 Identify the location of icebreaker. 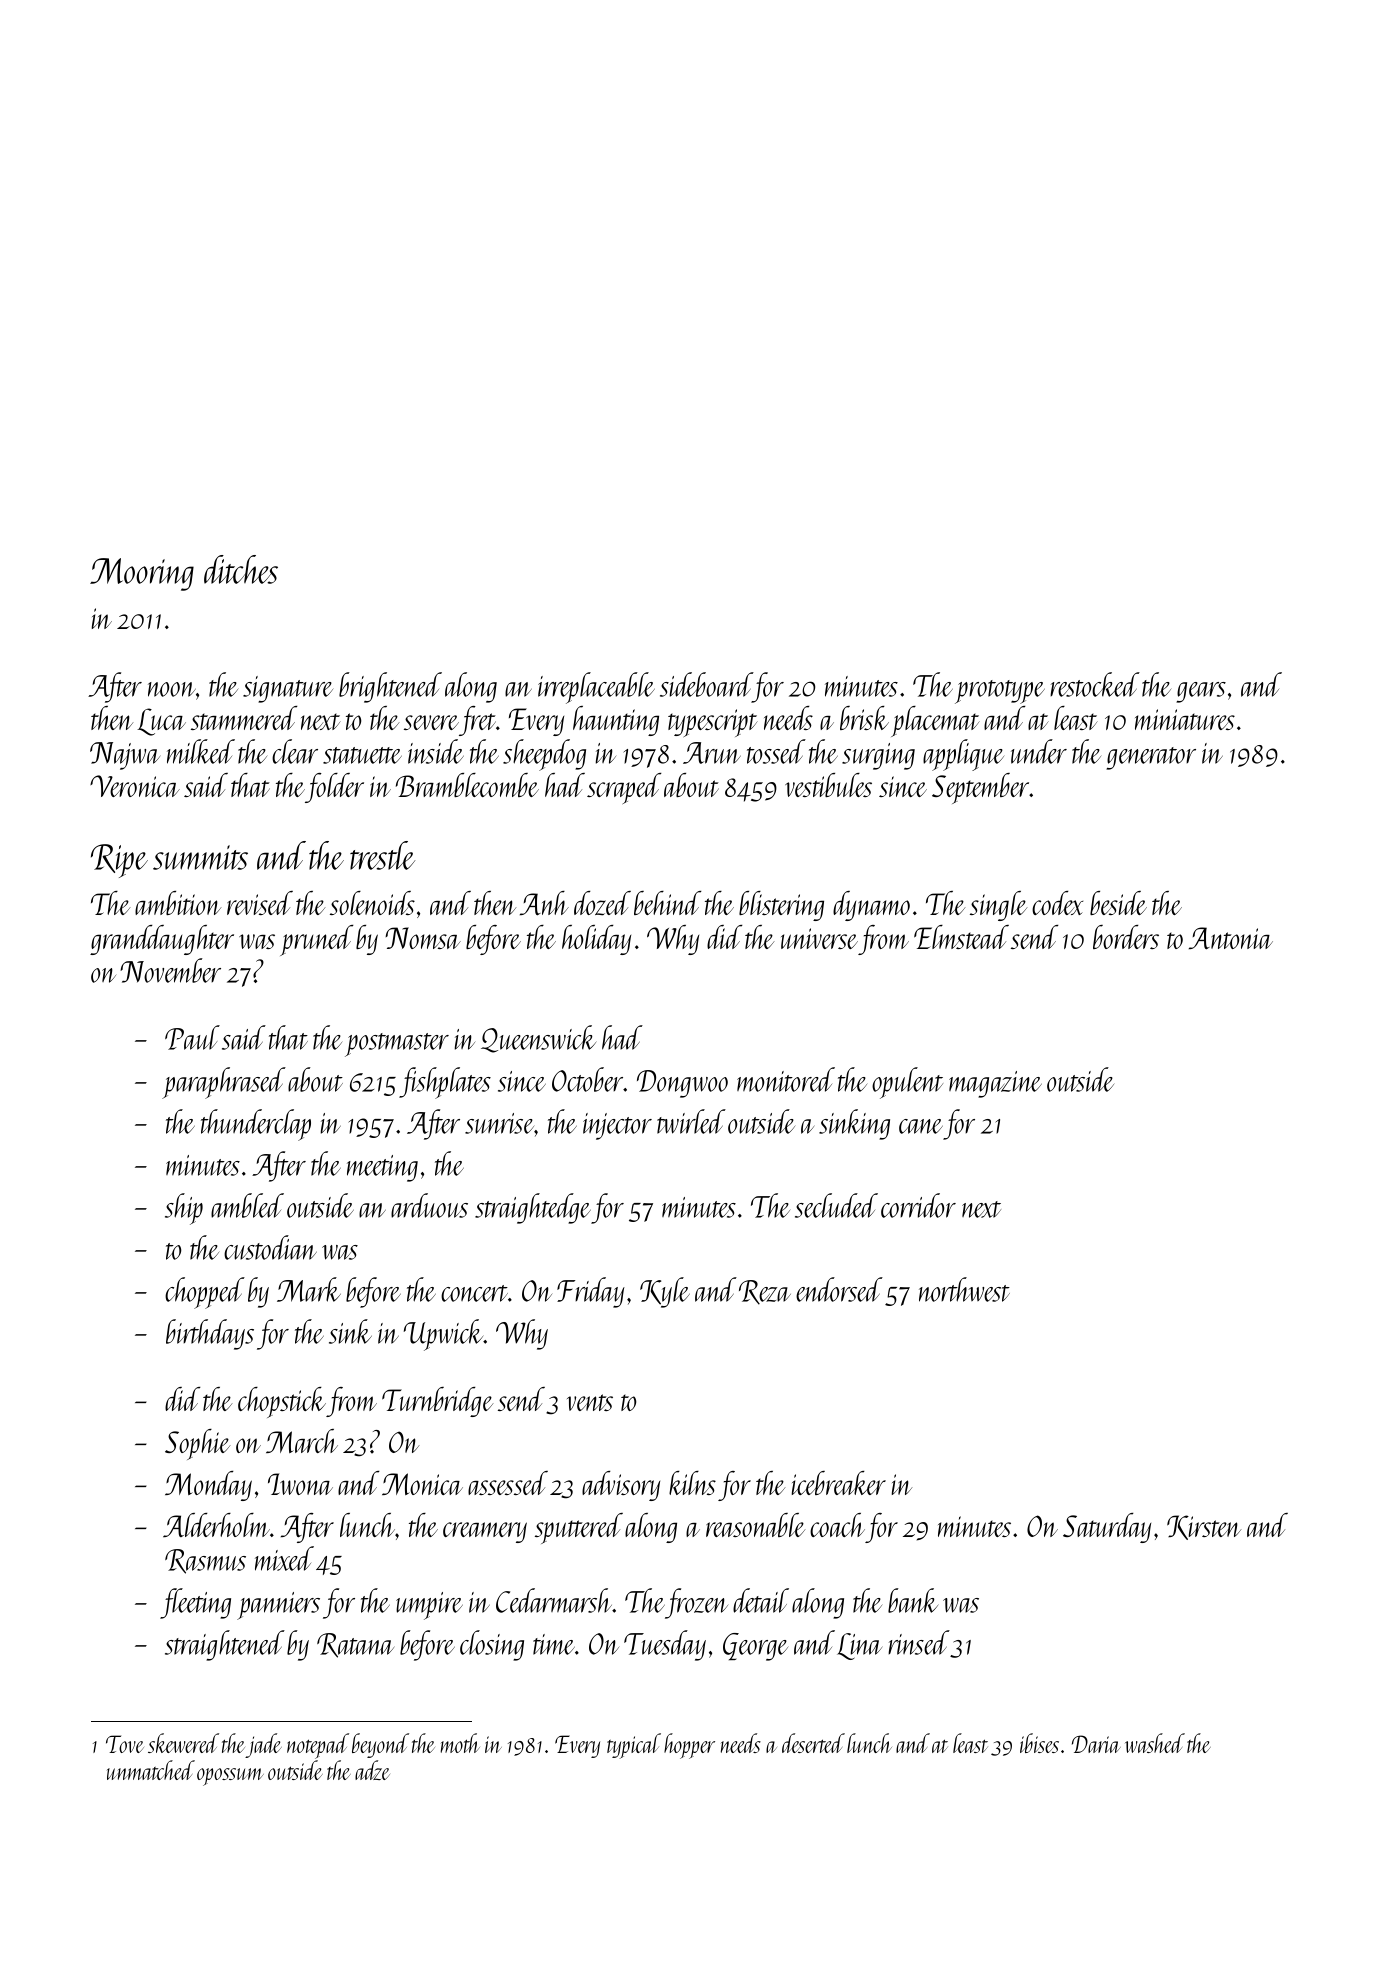
(839, 1483).
